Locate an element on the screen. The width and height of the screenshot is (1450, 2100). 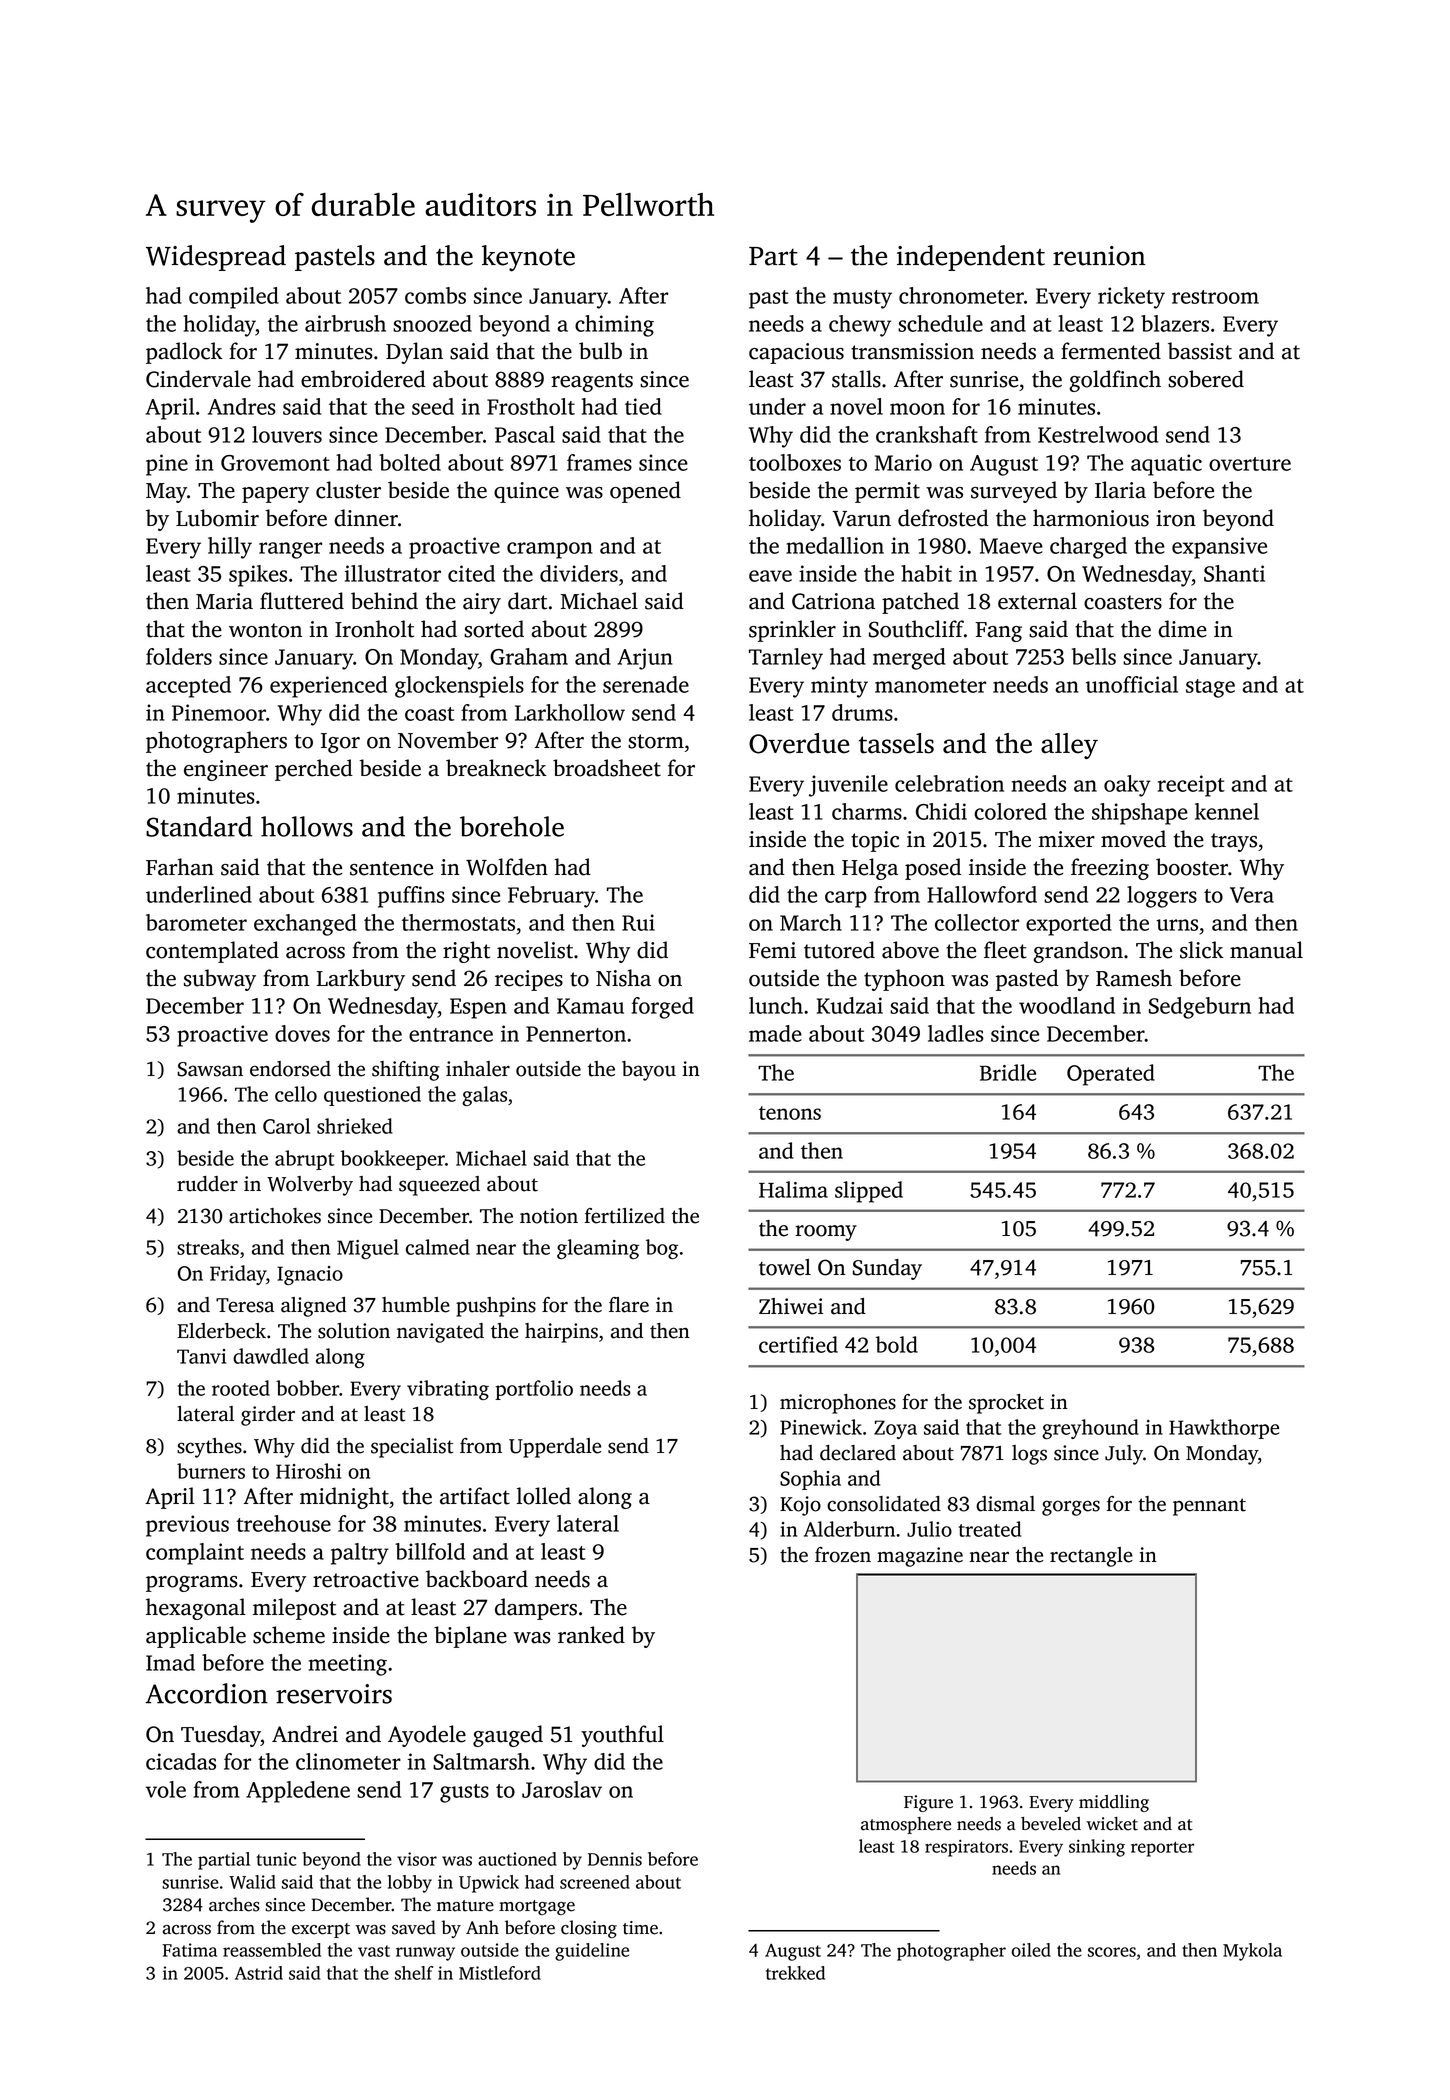
trekked is located at coordinates (795, 1973).
